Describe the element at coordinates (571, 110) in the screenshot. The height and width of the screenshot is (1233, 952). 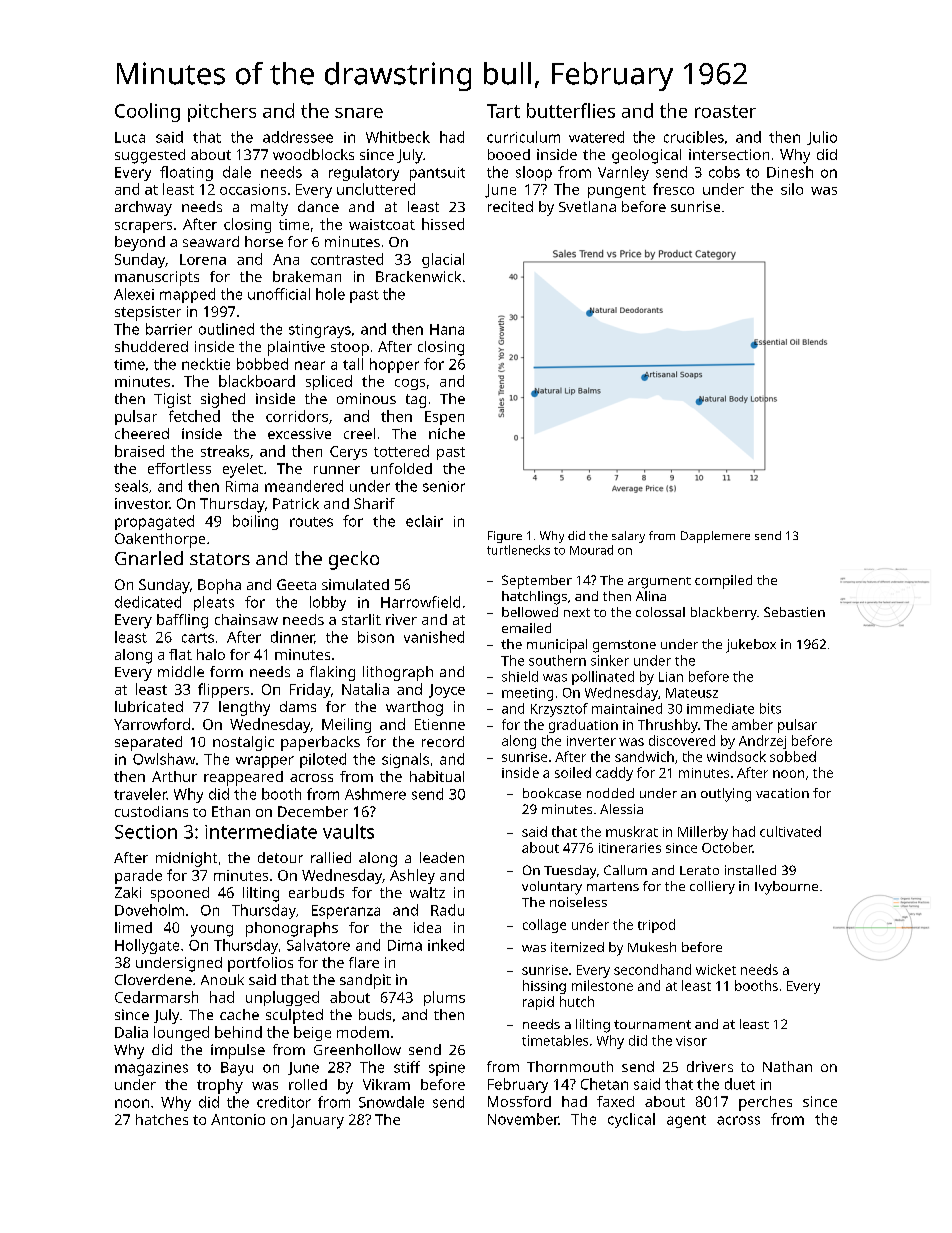
I see `butterflies` at that location.
